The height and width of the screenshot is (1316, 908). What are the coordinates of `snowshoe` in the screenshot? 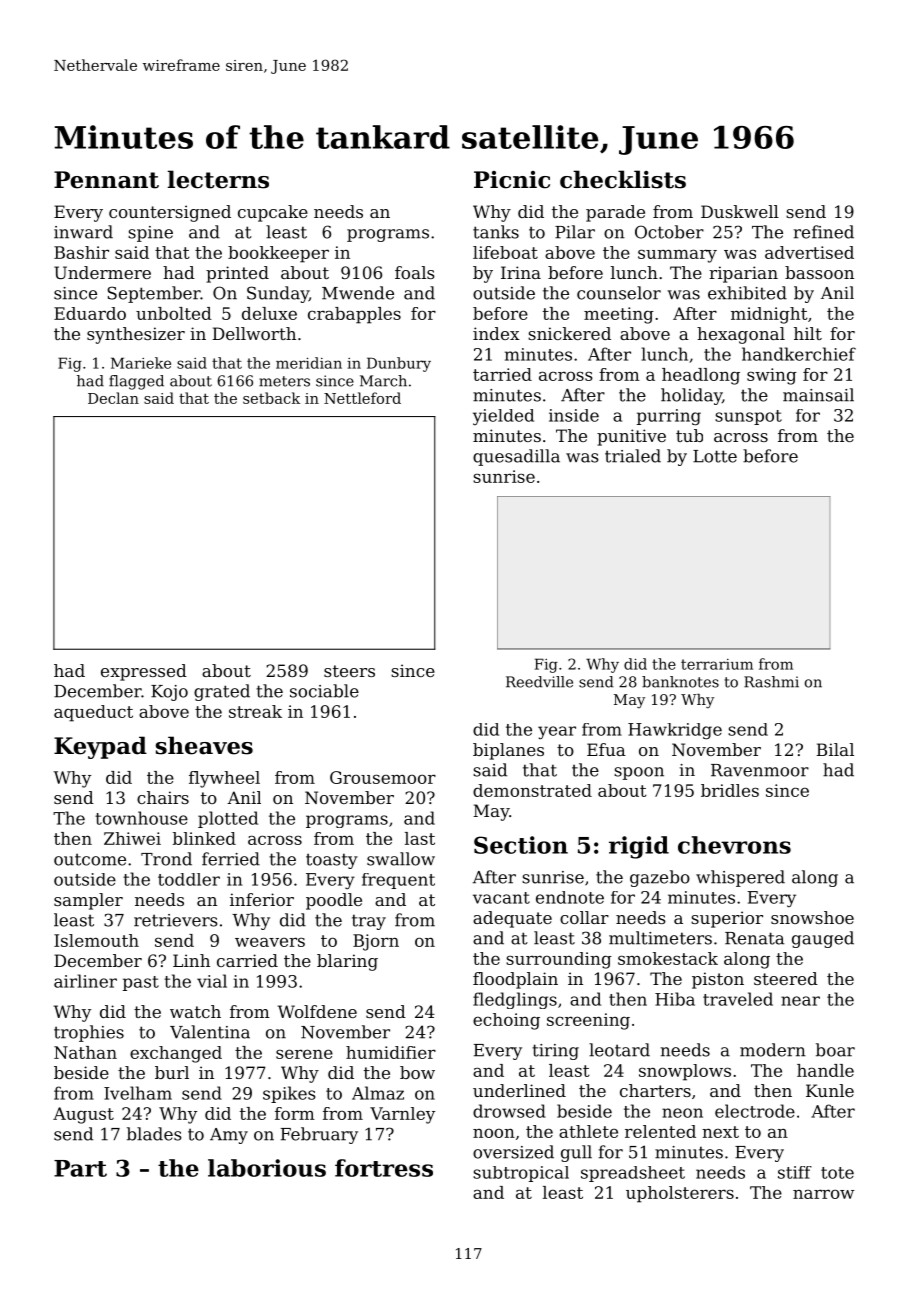 It's located at (812, 917).
